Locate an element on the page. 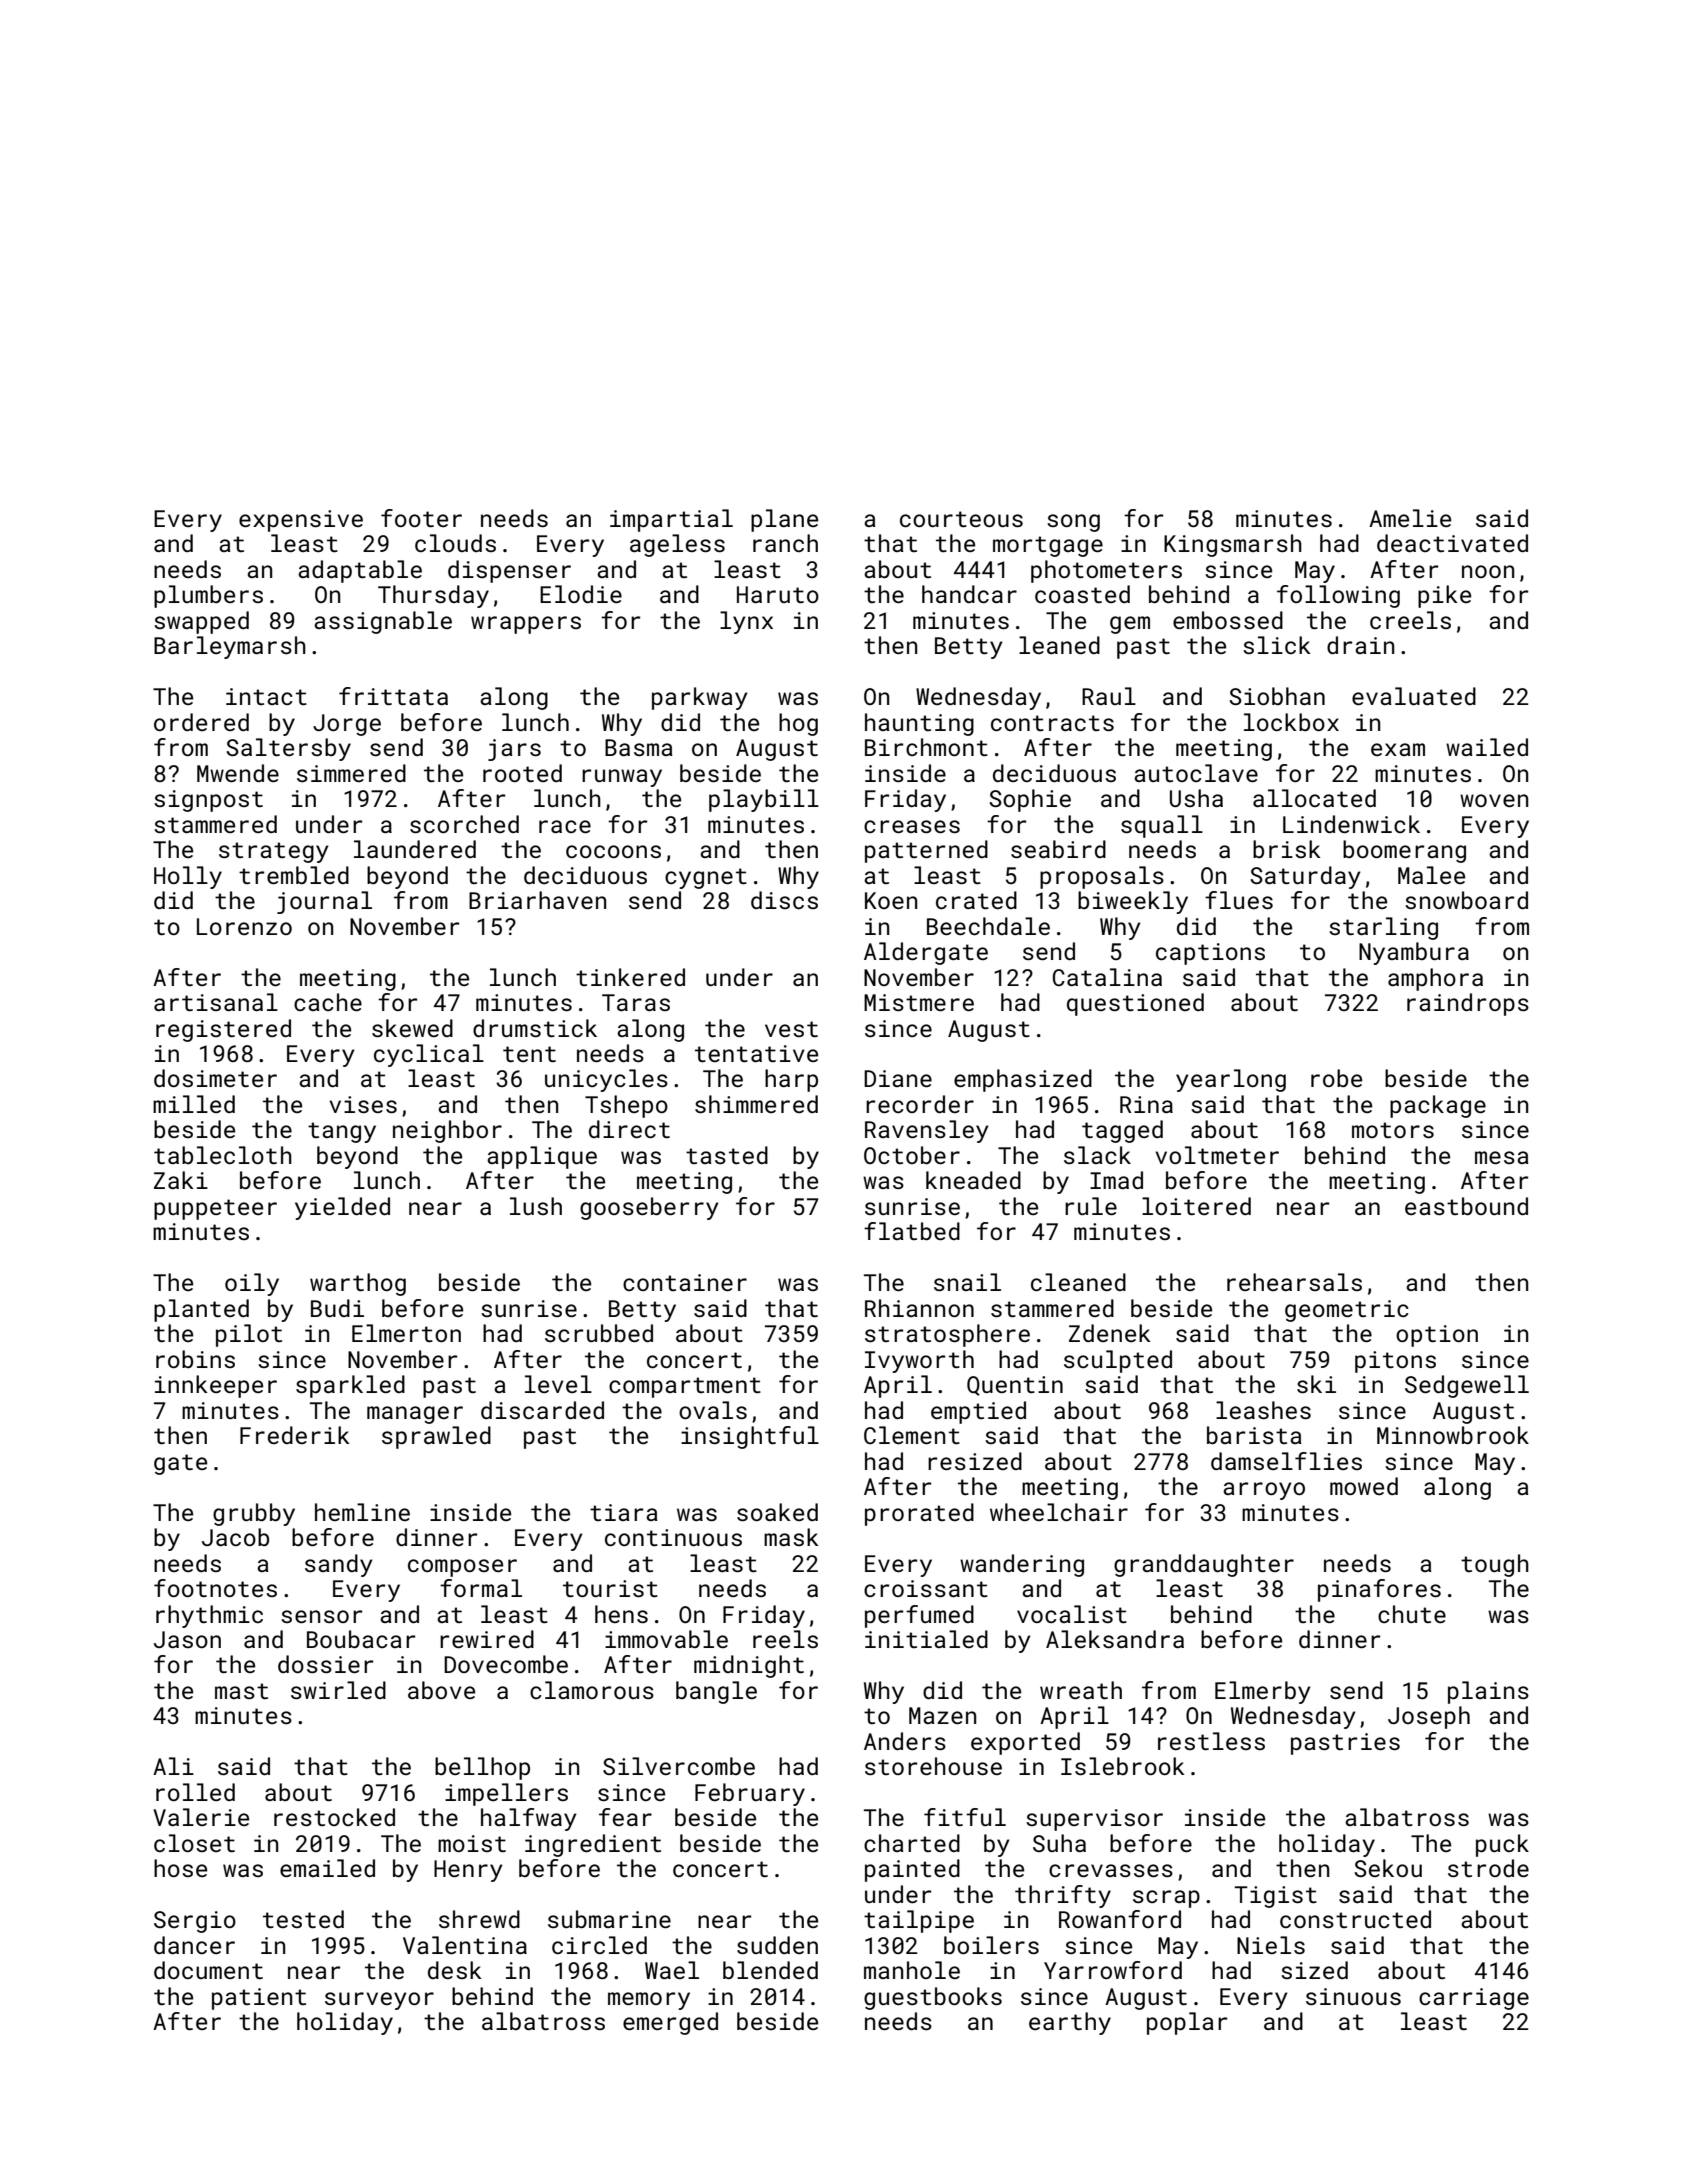 This page has width=1683, height=2178. croissant is located at coordinates (926, 1588).
